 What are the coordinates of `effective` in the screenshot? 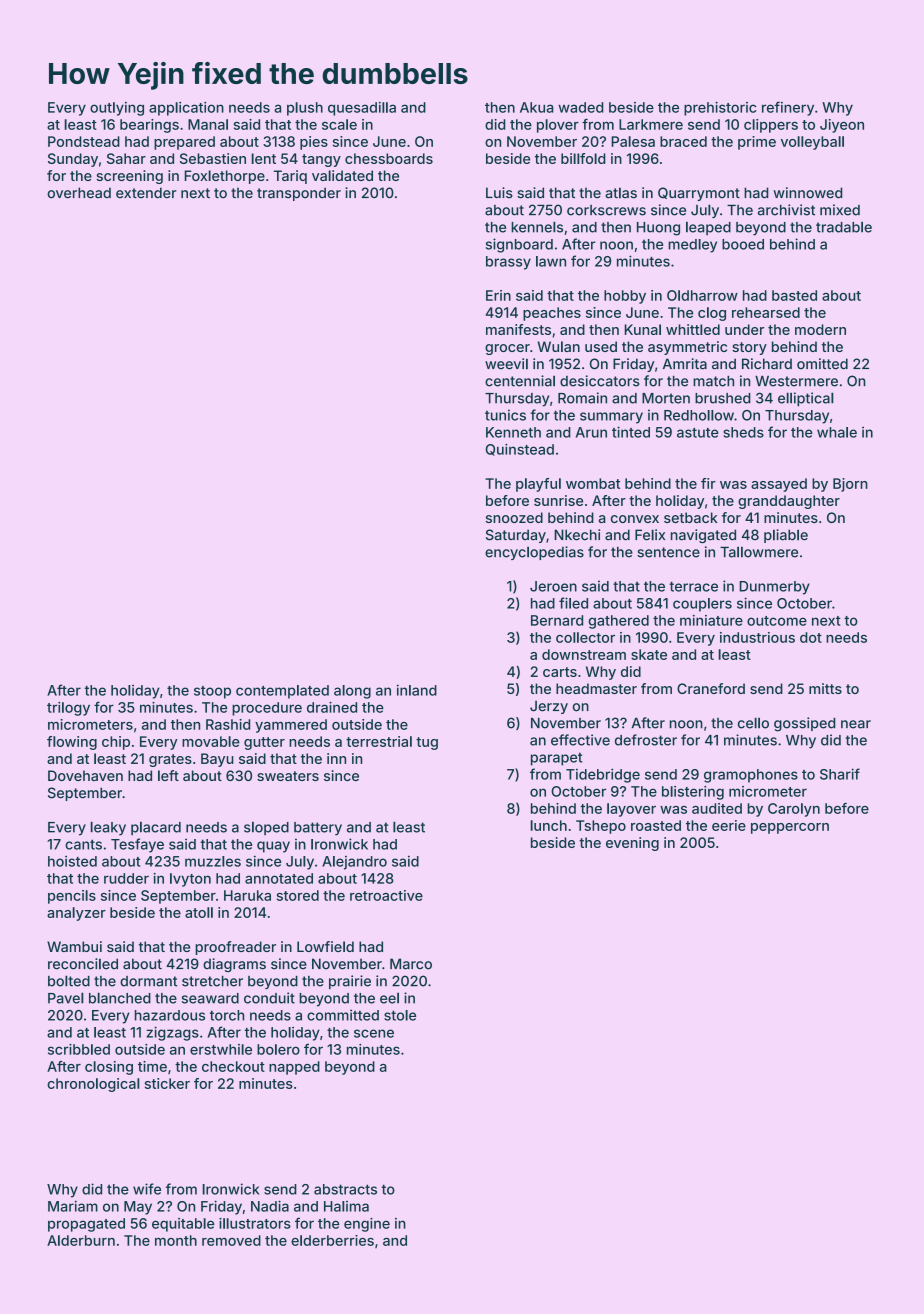 It's located at (580, 740).
